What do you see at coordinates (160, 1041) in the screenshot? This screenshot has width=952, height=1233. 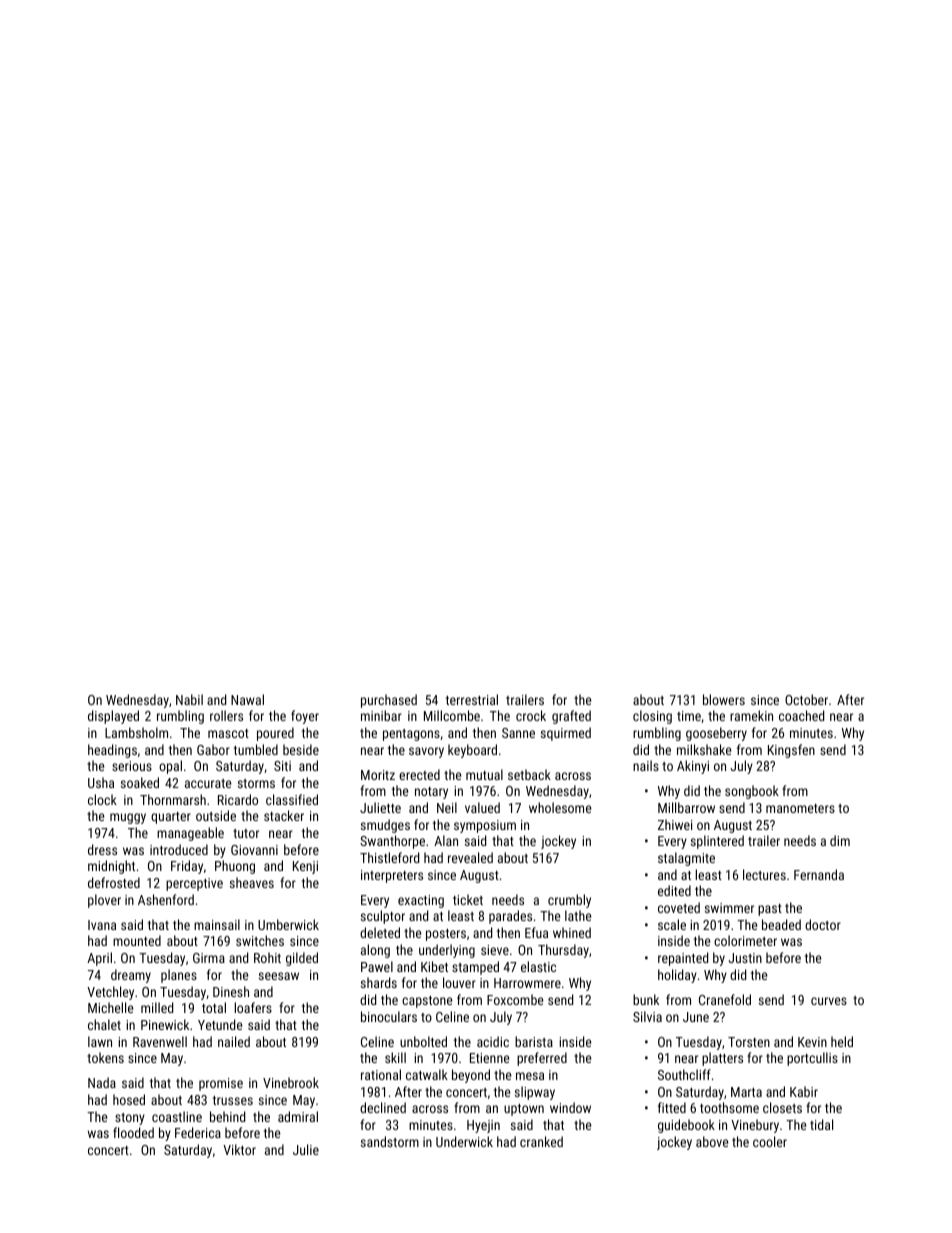 I see `Ravenwell` at bounding box center [160, 1041].
